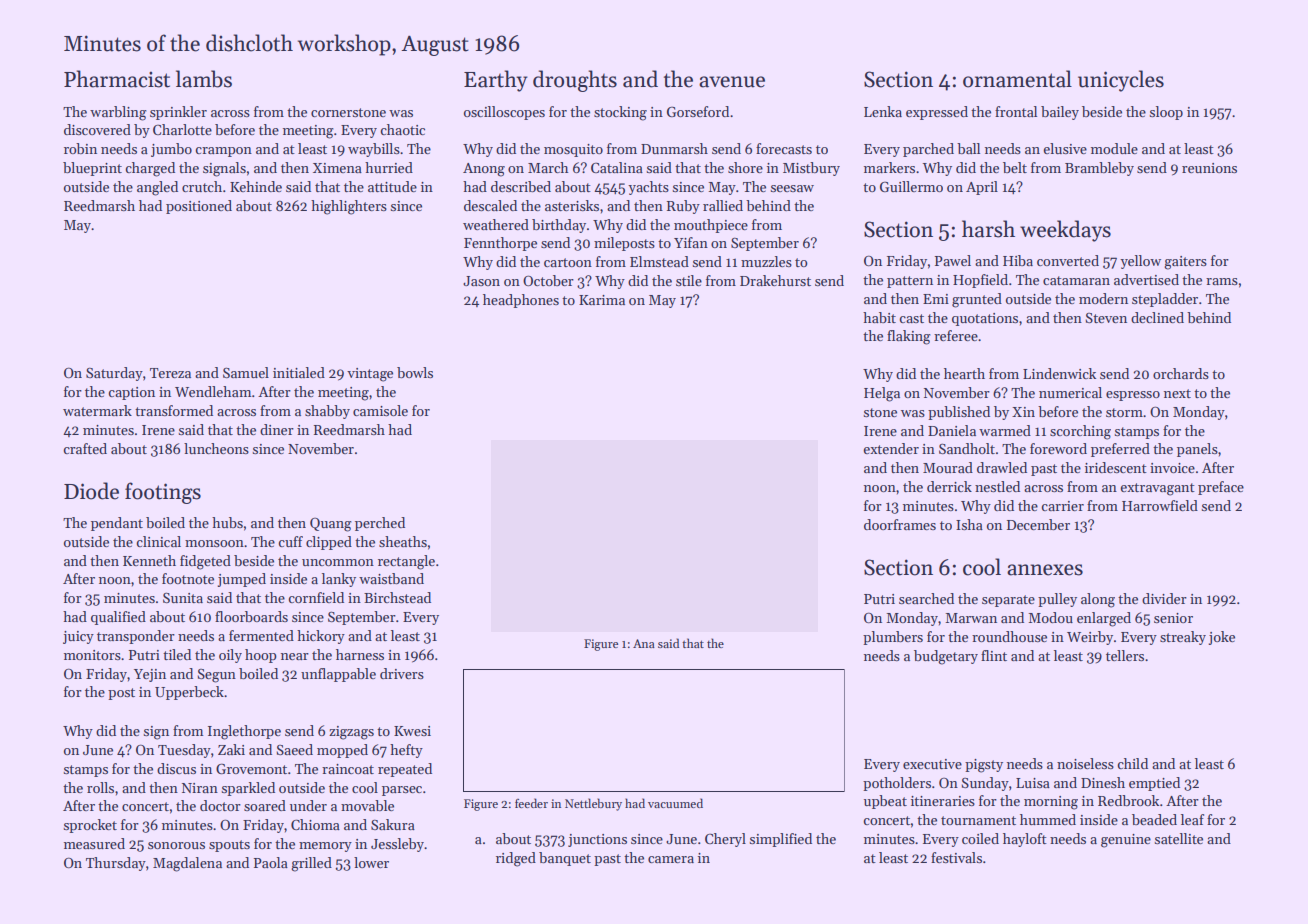 The height and width of the screenshot is (924, 1308). Describe the element at coordinates (117, 79) in the screenshot. I see `Pharmacist` at that location.
